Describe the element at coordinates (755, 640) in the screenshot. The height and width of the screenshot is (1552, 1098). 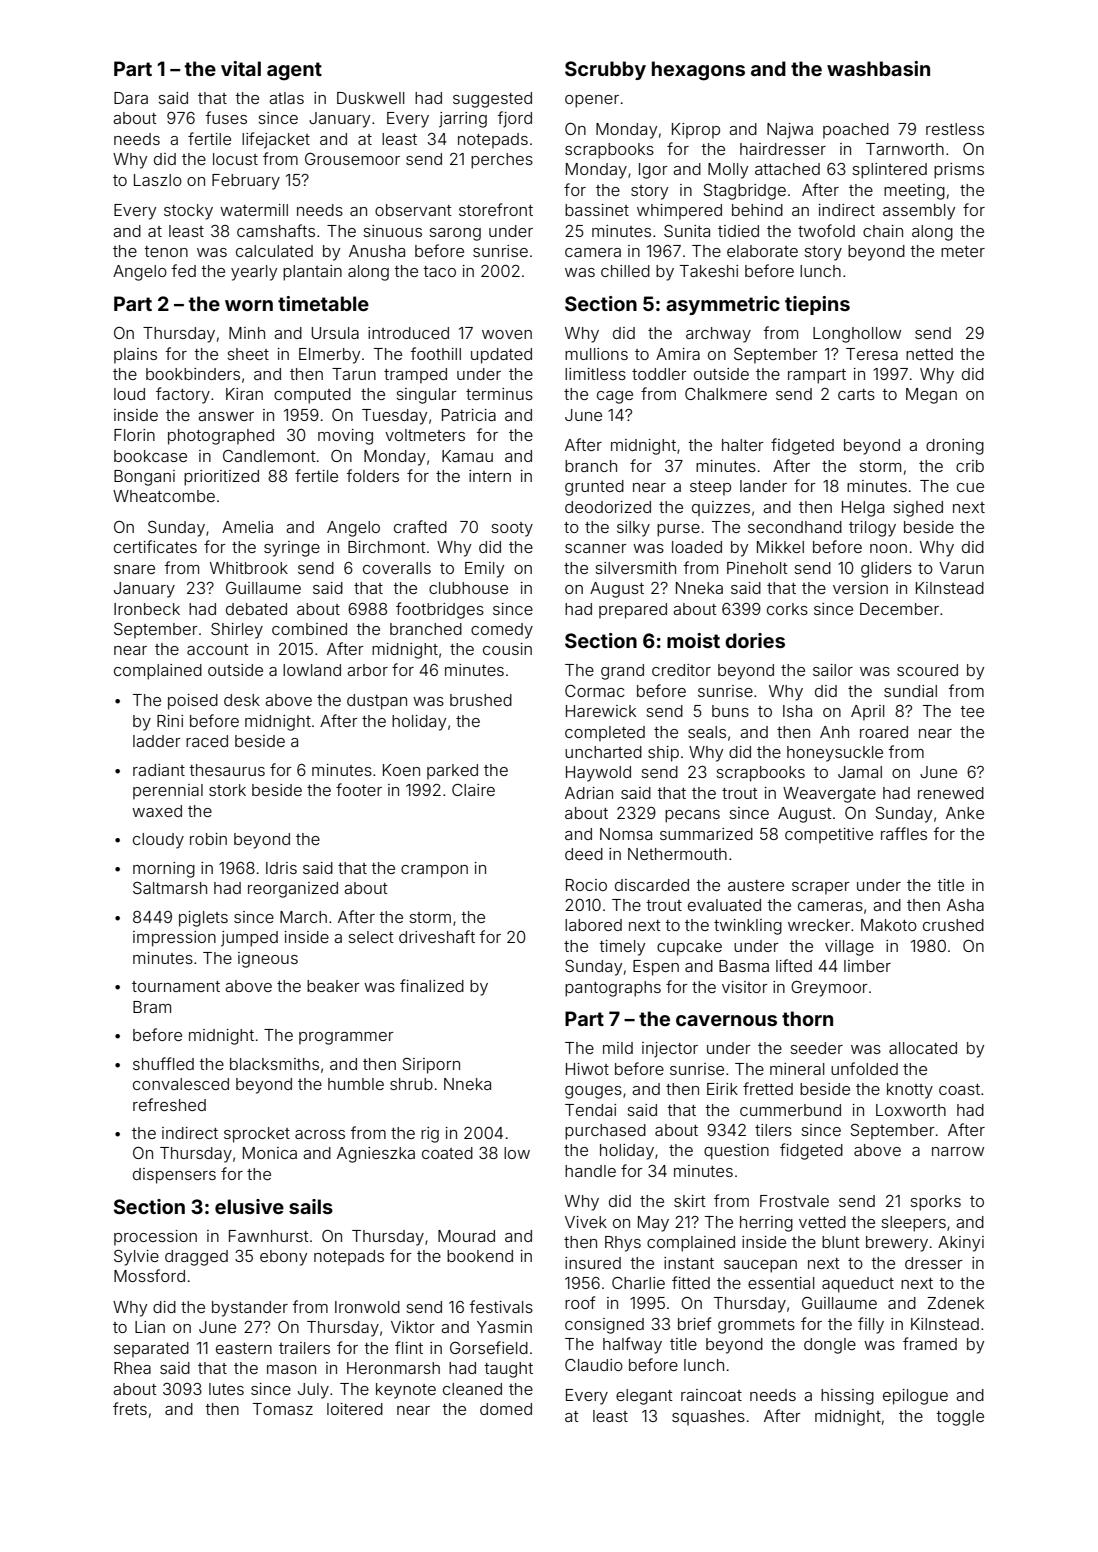
I see `dories` at that location.
